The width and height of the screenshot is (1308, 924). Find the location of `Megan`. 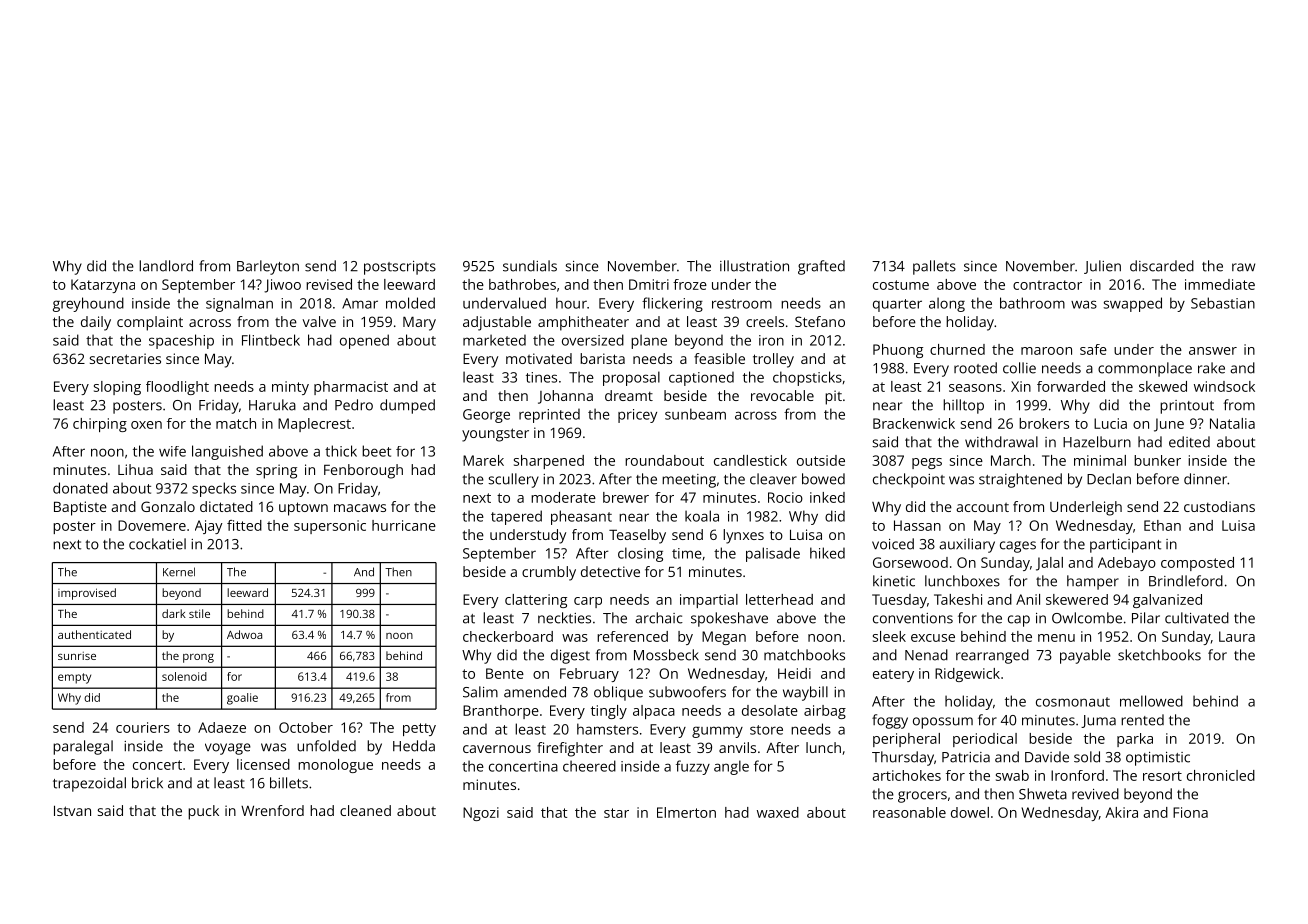

Megan is located at coordinates (724, 638).
